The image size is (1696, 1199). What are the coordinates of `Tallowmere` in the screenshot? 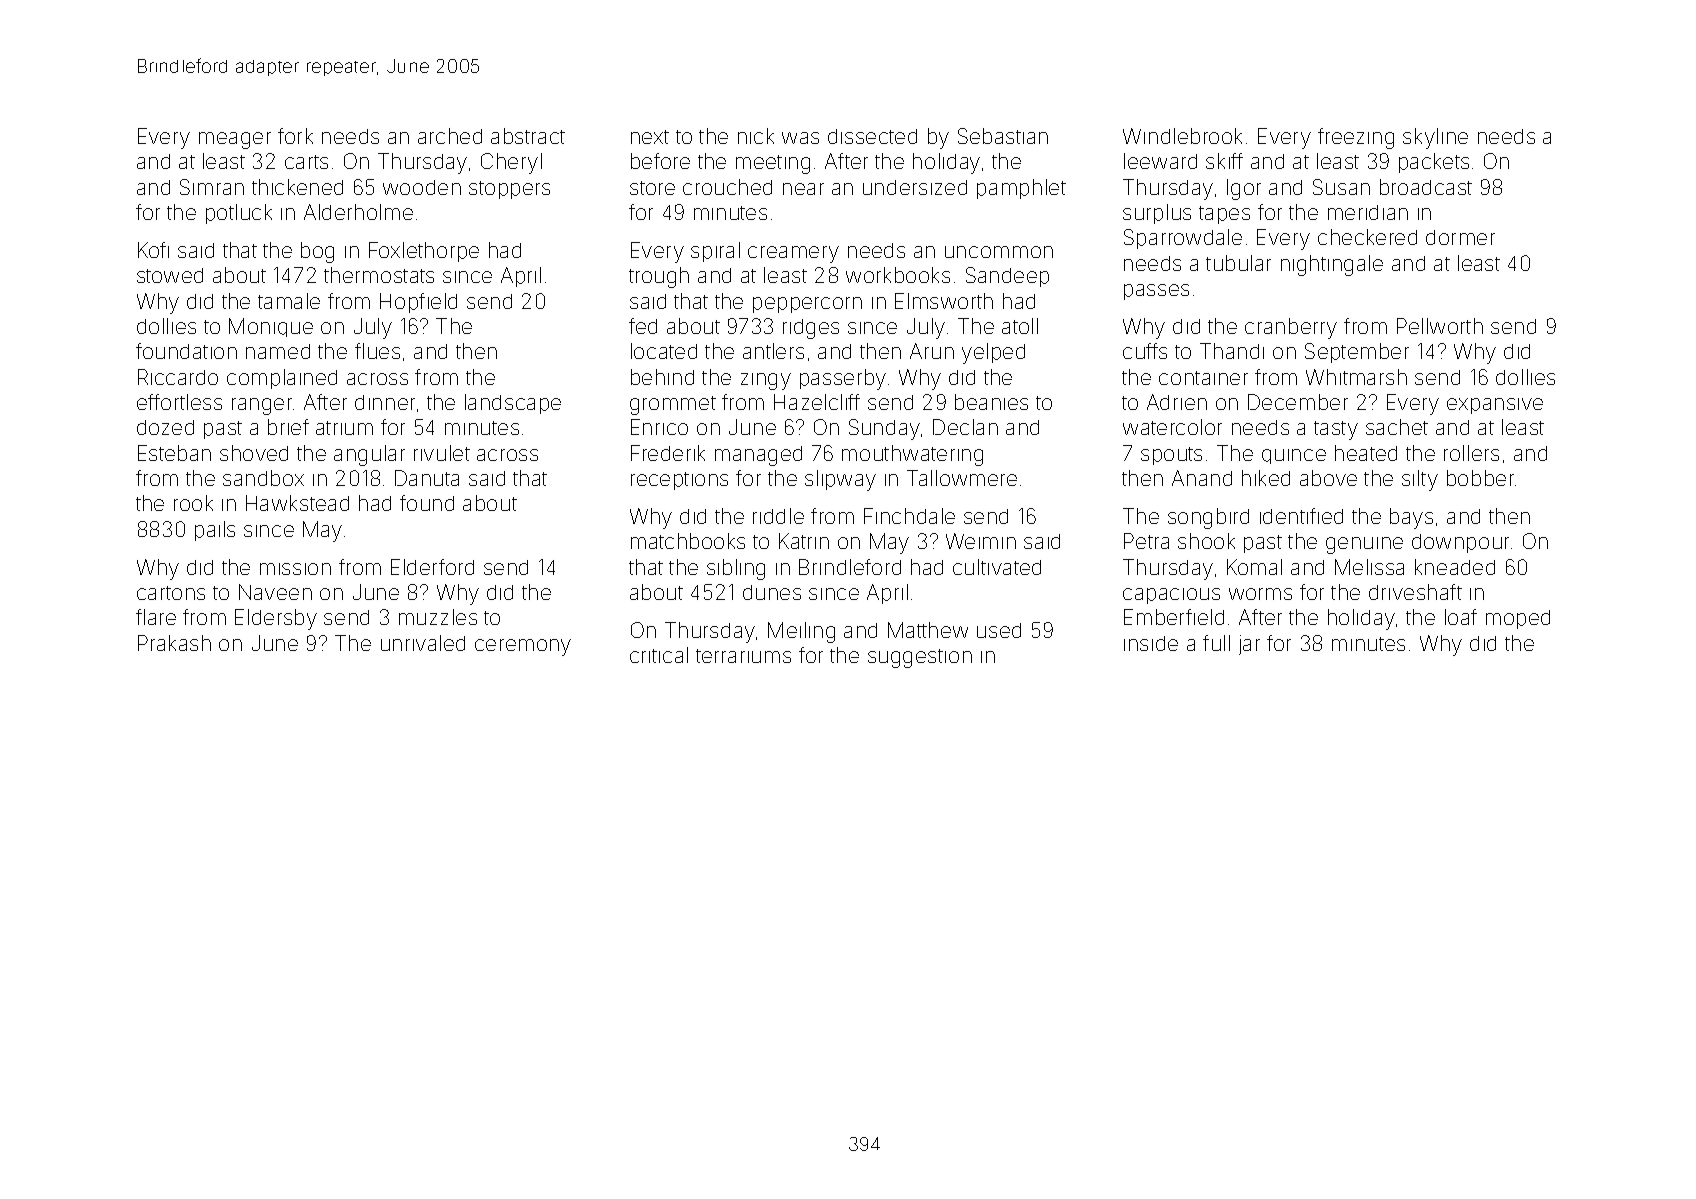 It's located at (962, 478).
